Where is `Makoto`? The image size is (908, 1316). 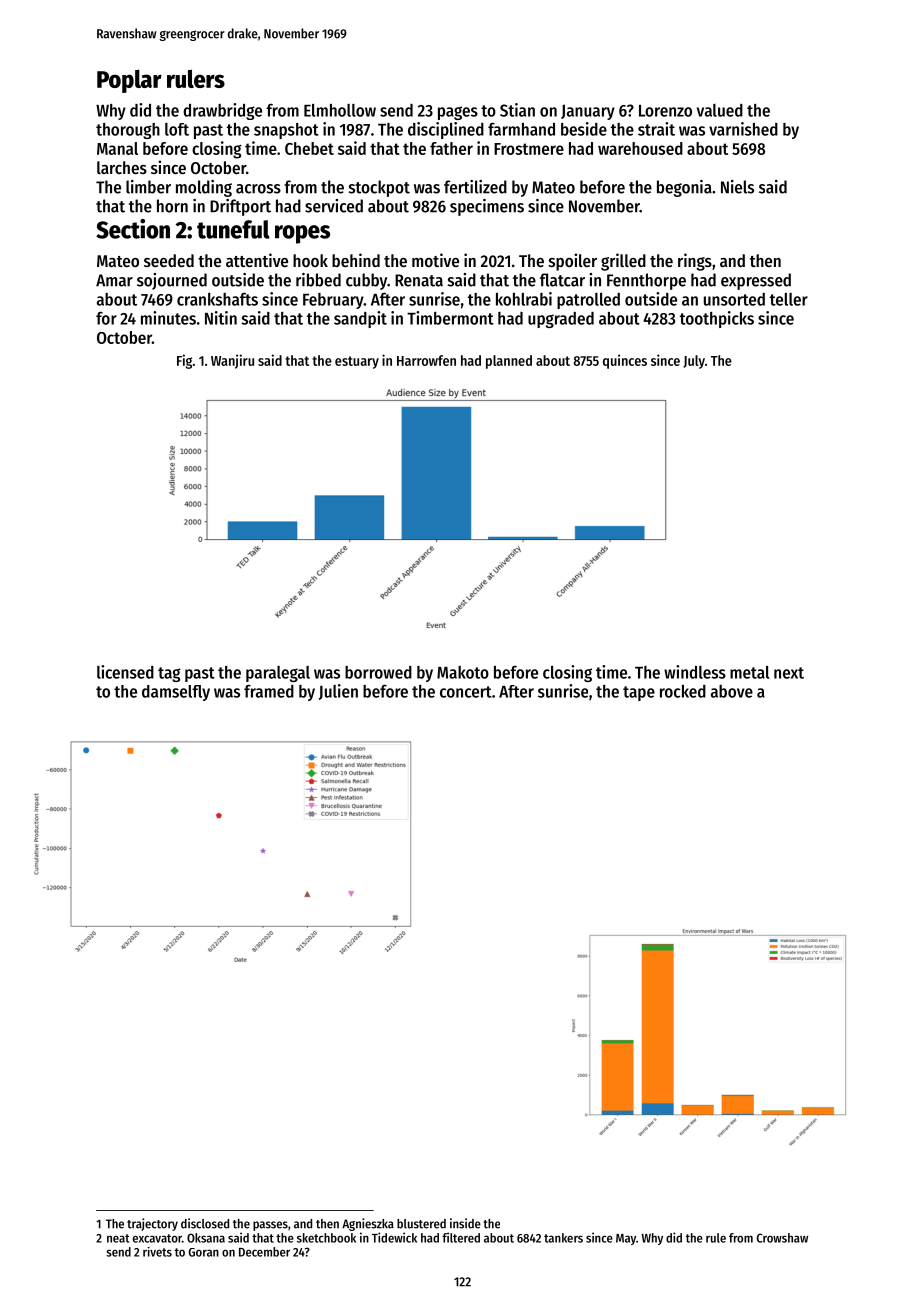
Makoto is located at coordinates (463, 672).
